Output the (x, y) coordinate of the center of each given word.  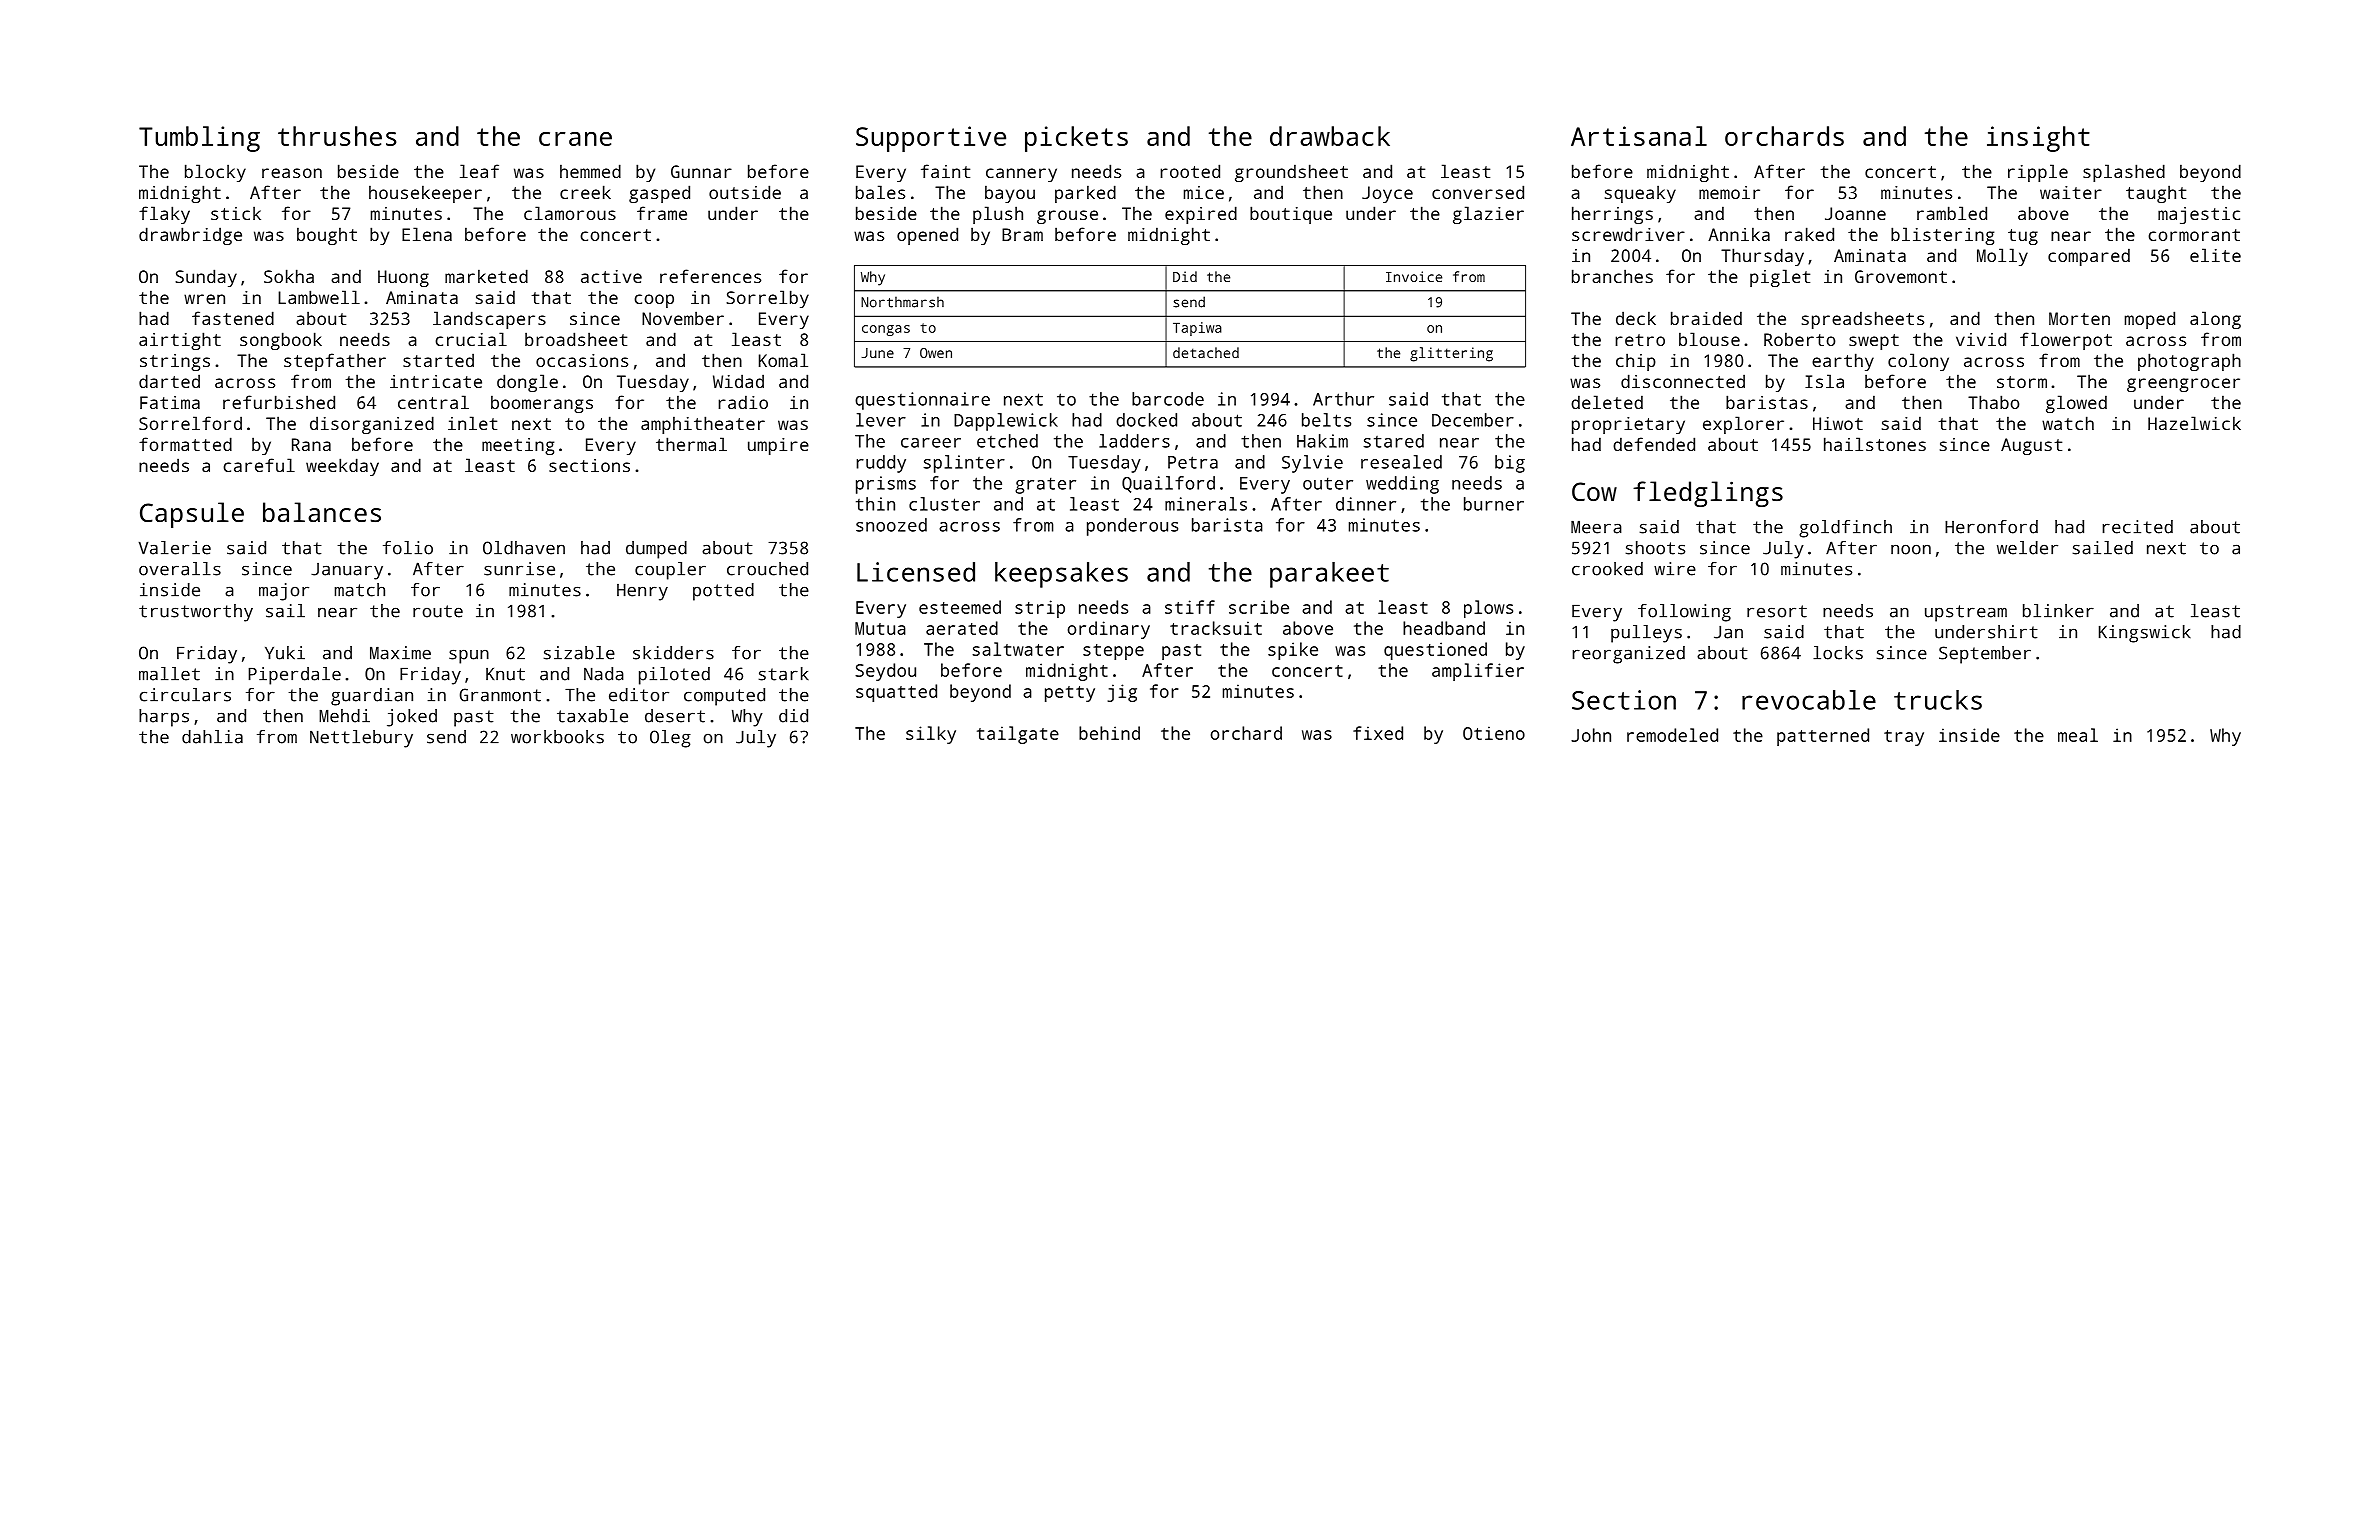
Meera (1596, 527)
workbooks (557, 737)
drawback (1330, 136)
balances (322, 512)
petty (1070, 694)
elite (2215, 255)
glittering (1451, 354)
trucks (1938, 700)
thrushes (337, 136)
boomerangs (542, 404)
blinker (2058, 611)
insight (2038, 139)
